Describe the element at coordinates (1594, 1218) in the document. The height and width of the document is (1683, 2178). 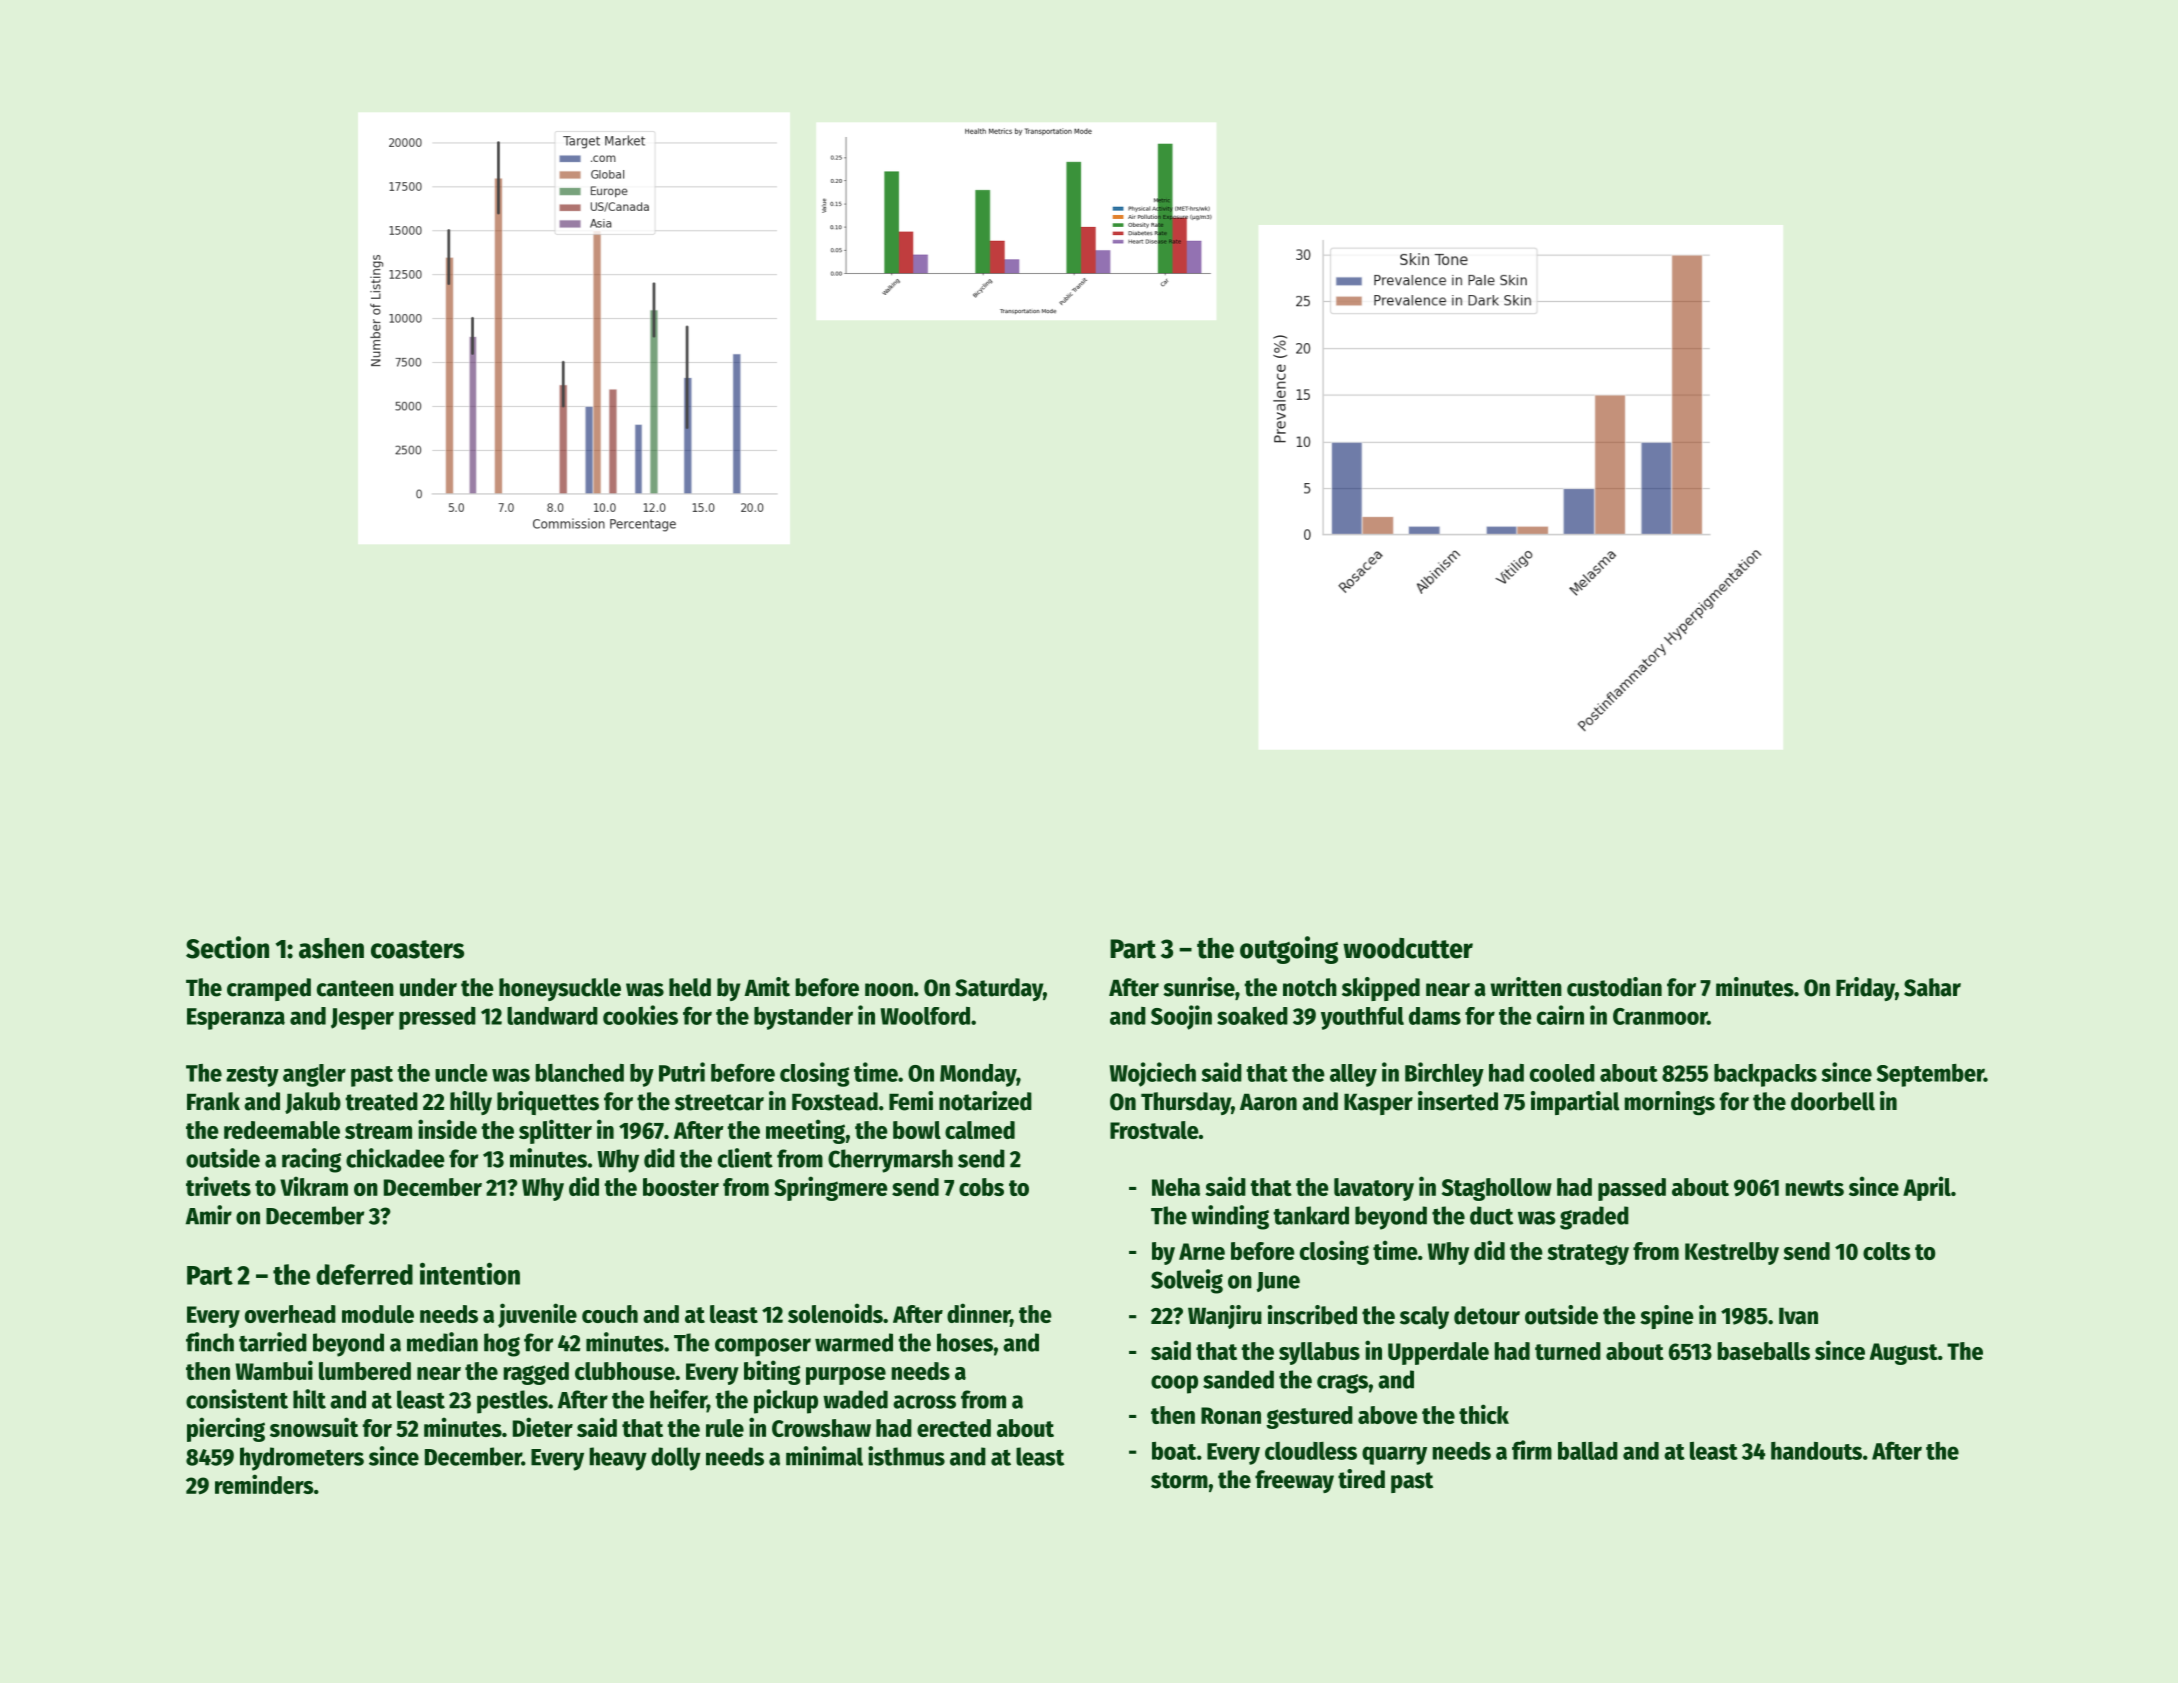
I see `graded` at that location.
